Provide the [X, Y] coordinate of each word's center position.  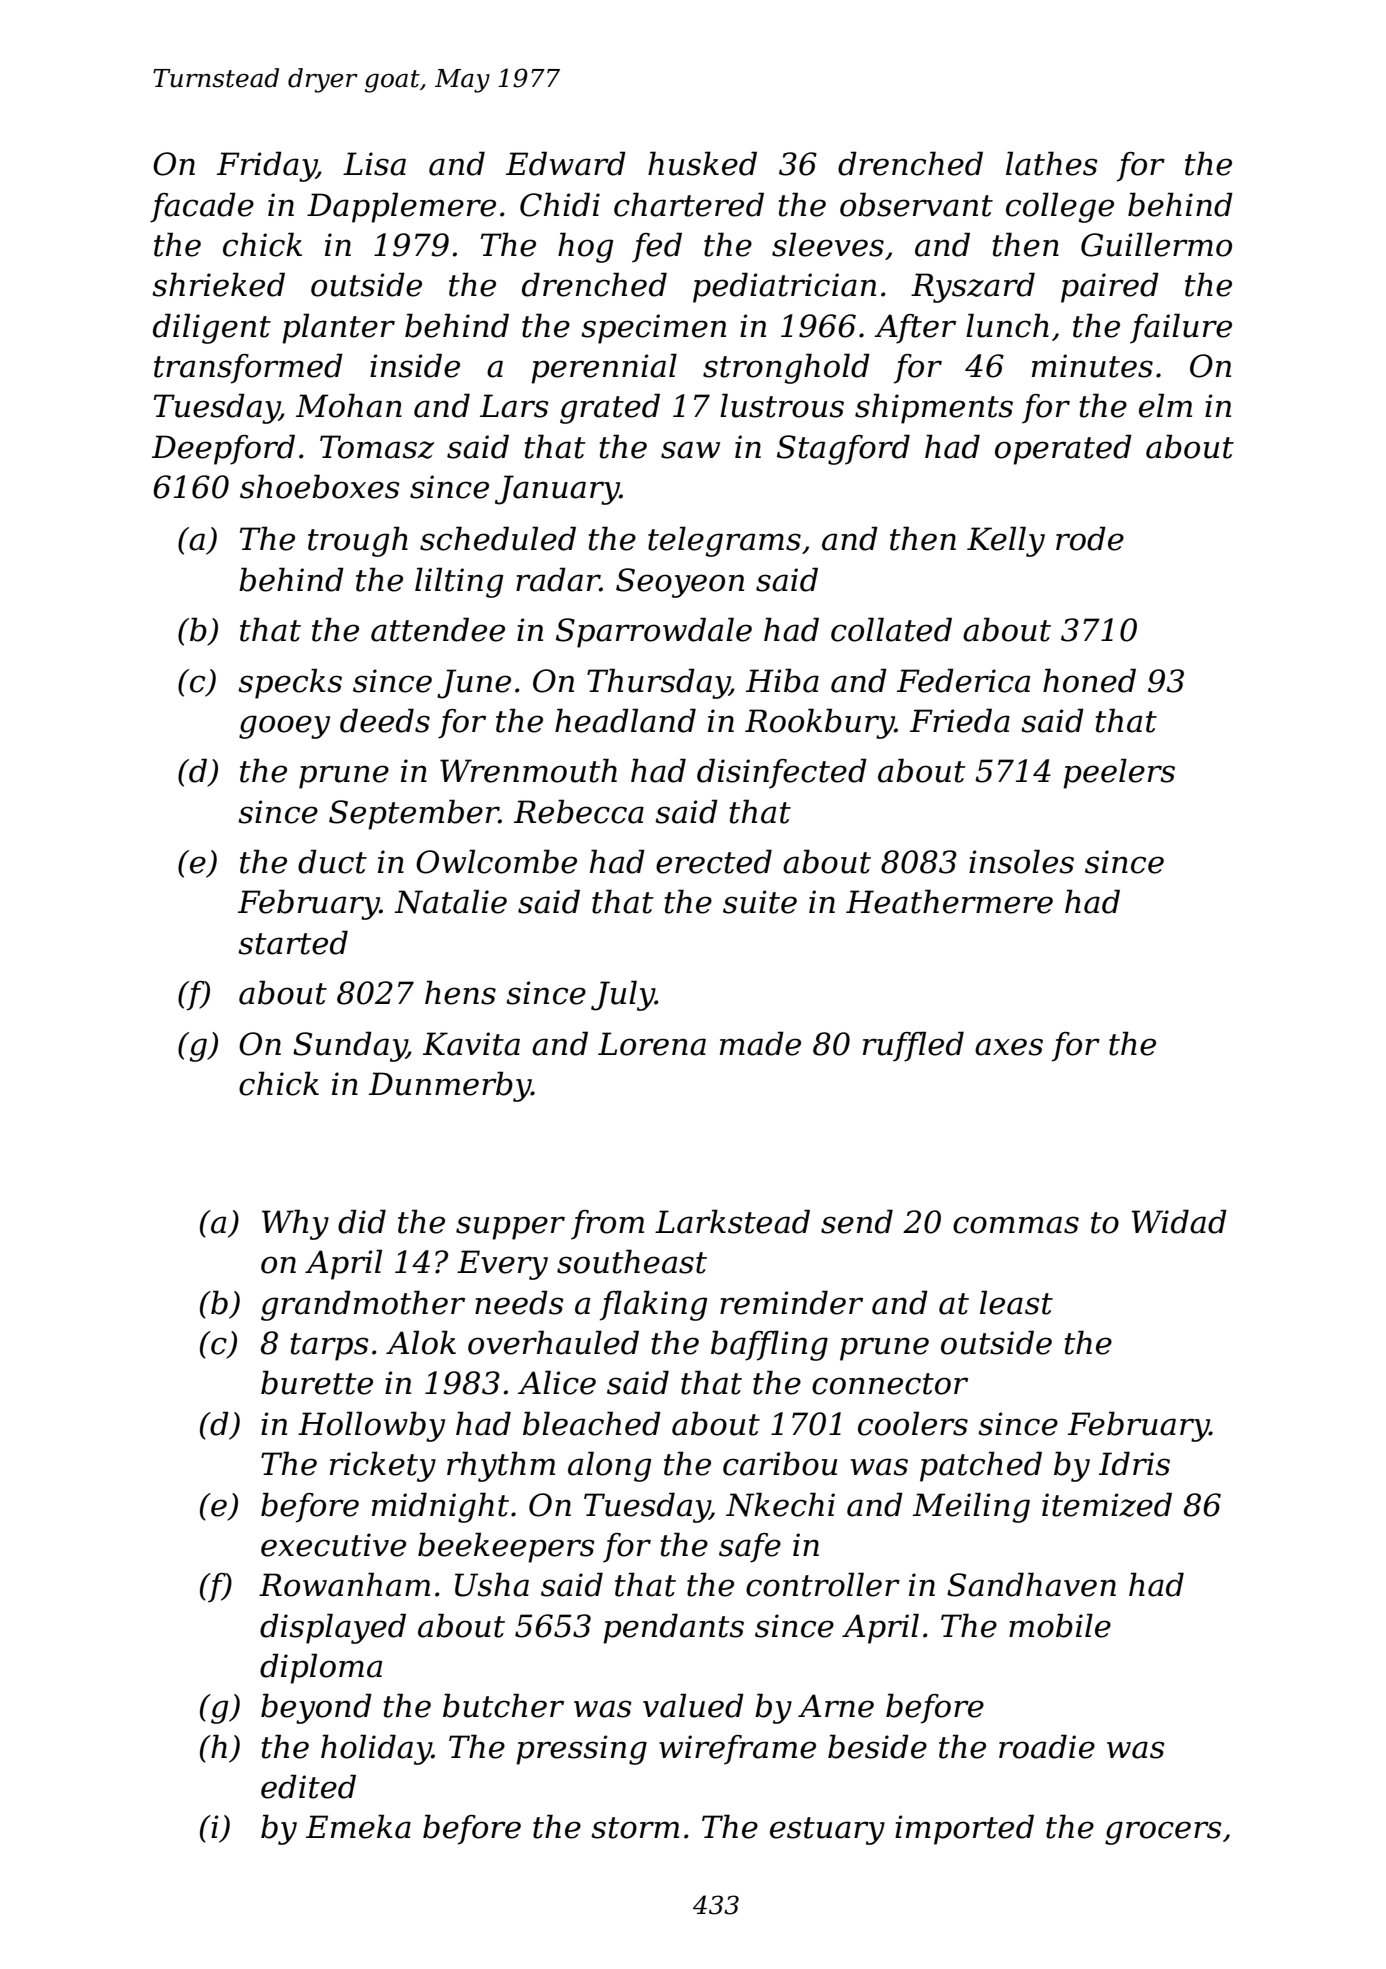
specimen [653, 329]
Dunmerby [450, 1086]
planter [338, 328]
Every [502, 1265]
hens [460, 992]
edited [308, 1786]
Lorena [652, 1044]
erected [714, 861]
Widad [1179, 1221]
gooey [284, 727]
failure [1181, 328]
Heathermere [949, 901]
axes [1009, 1047]
